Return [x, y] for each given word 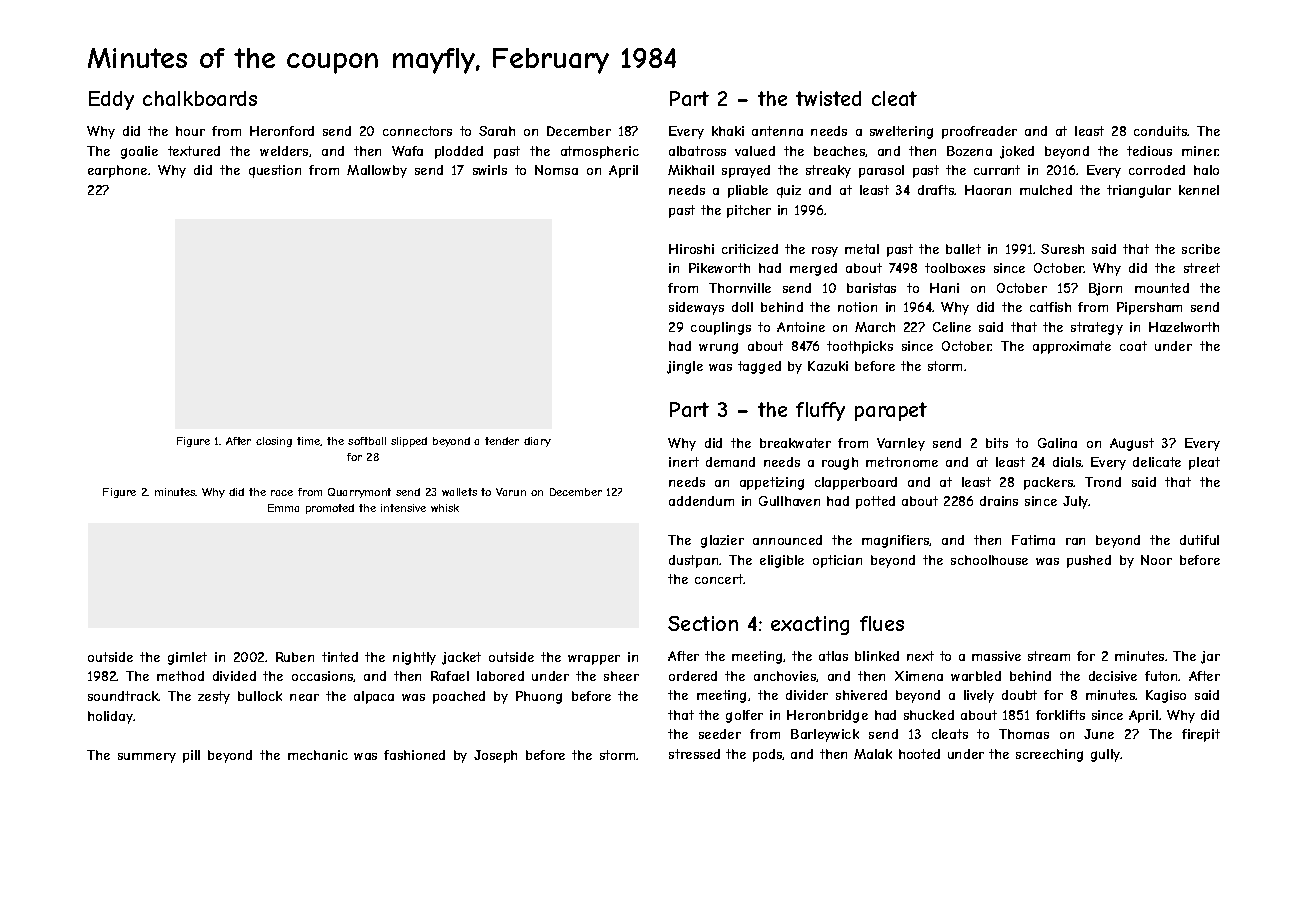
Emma [283, 508]
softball [367, 441]
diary [537, 442]
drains [999, 501]
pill [191, 756]
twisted [828, 98]
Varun [511, 492]
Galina [1057, 443]
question [275, 171]
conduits [1161, 131]
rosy [825, 252]
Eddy [111, 100]
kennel [1199, 190]
